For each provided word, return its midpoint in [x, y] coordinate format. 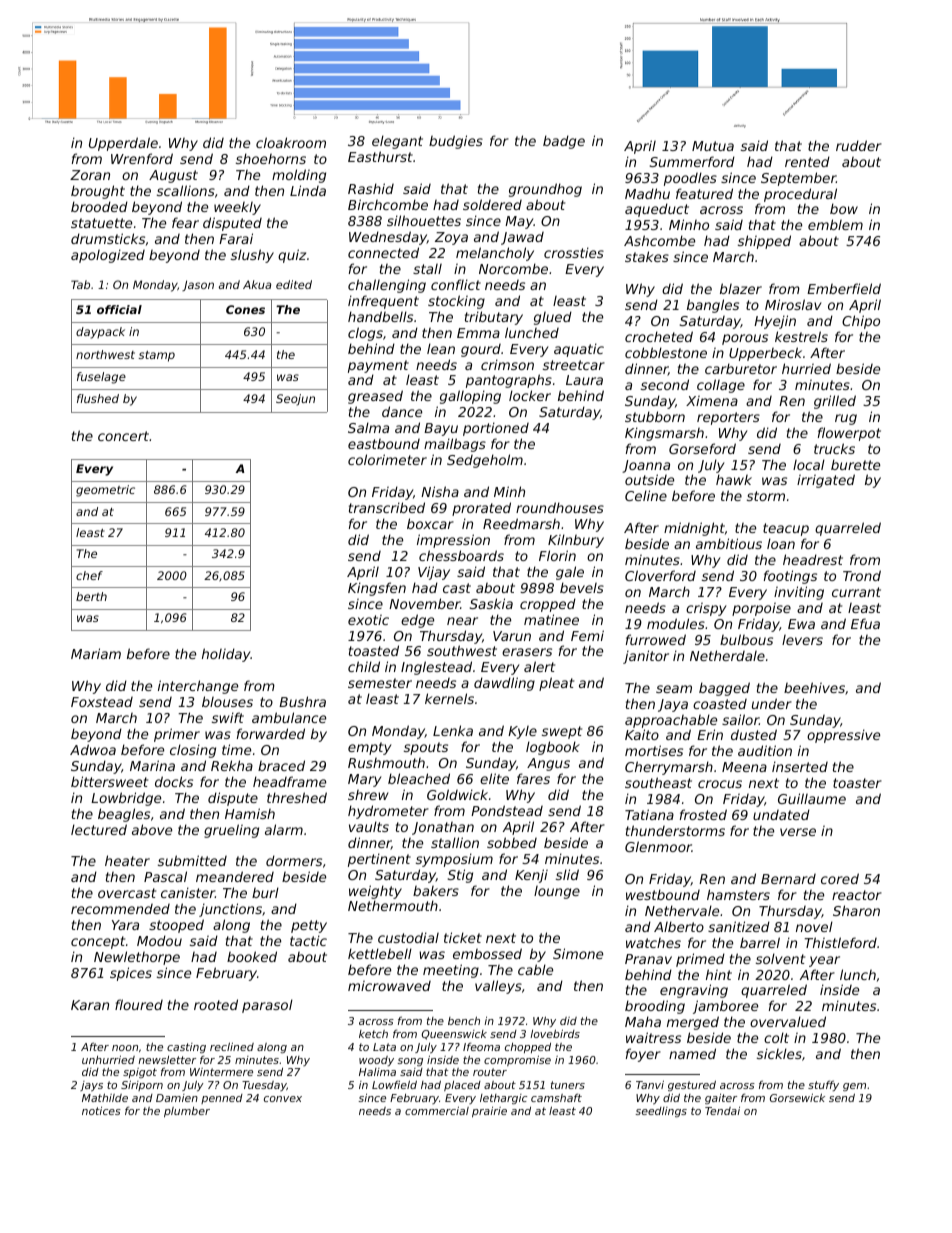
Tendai [722, 1111]
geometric [105, 491]
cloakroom [291, 142]
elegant [397, 142]
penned [222, 1099]
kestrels [801, 336]
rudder [859, 145]
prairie [489, 1112]
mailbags [455, 445]
